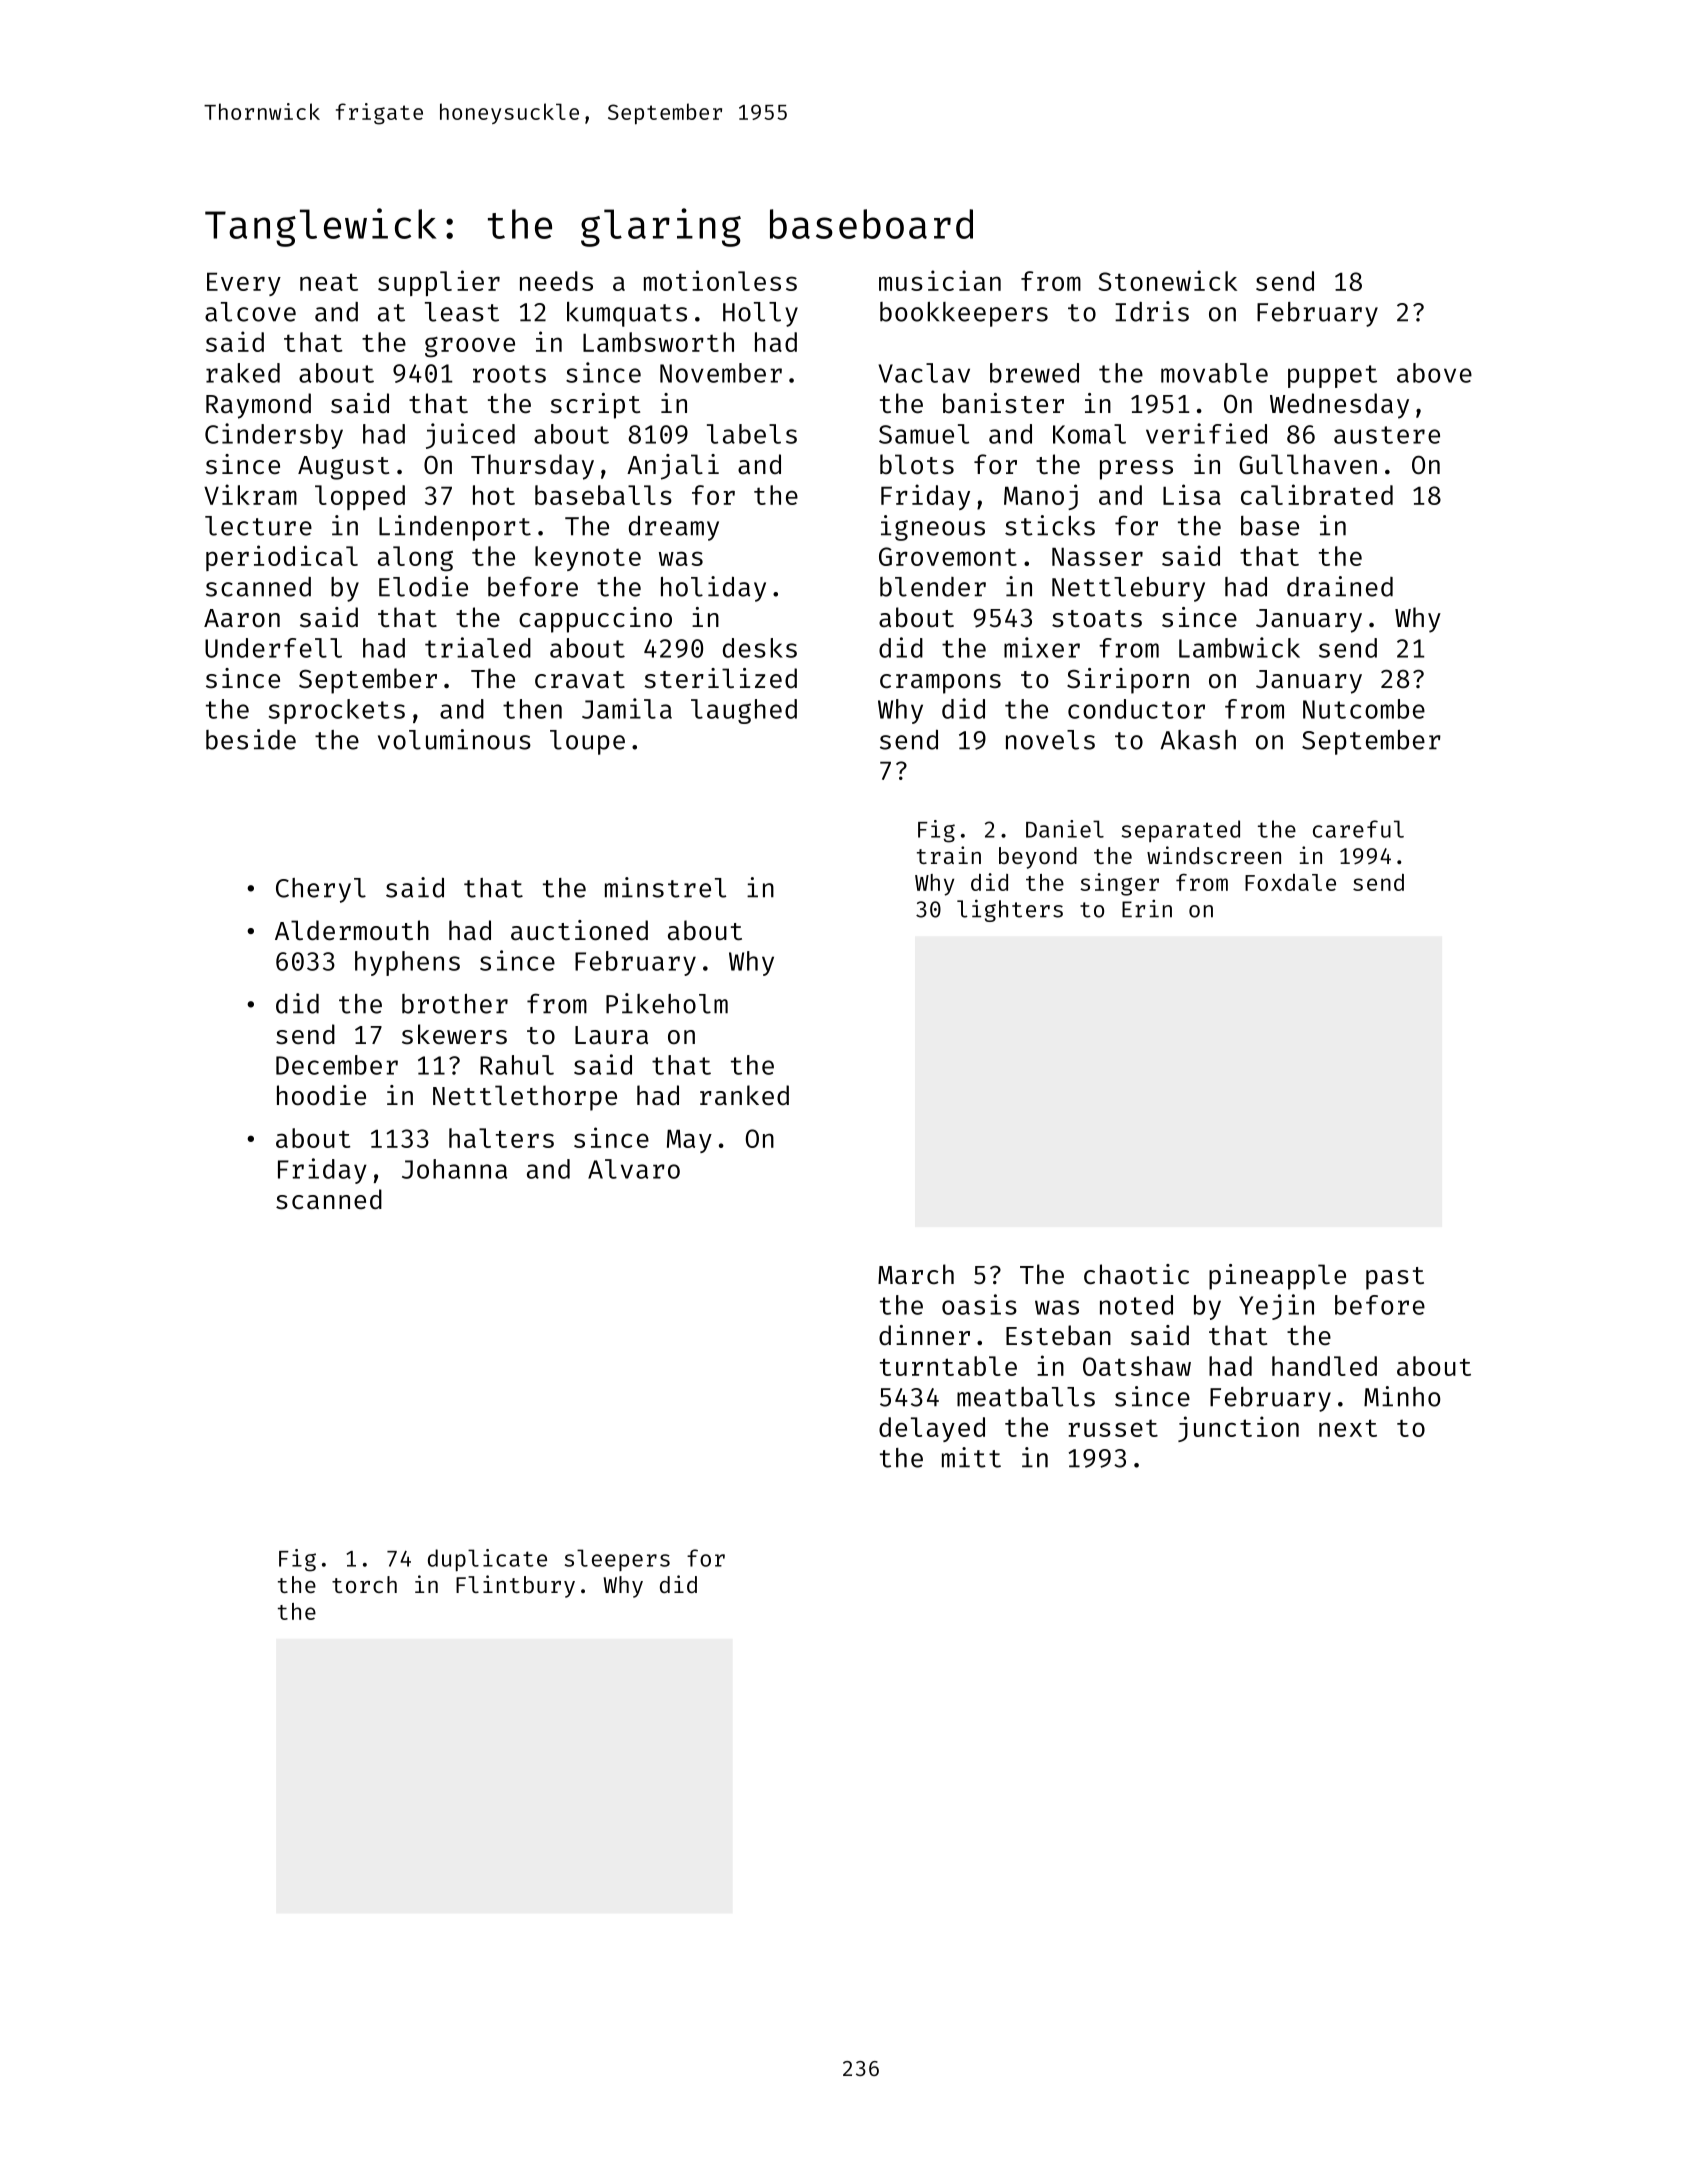 This screenshot has height=2178, width=1683. Describe the element at coordinates (501, 1138) in the screenshot. I see `halters` at that location.
